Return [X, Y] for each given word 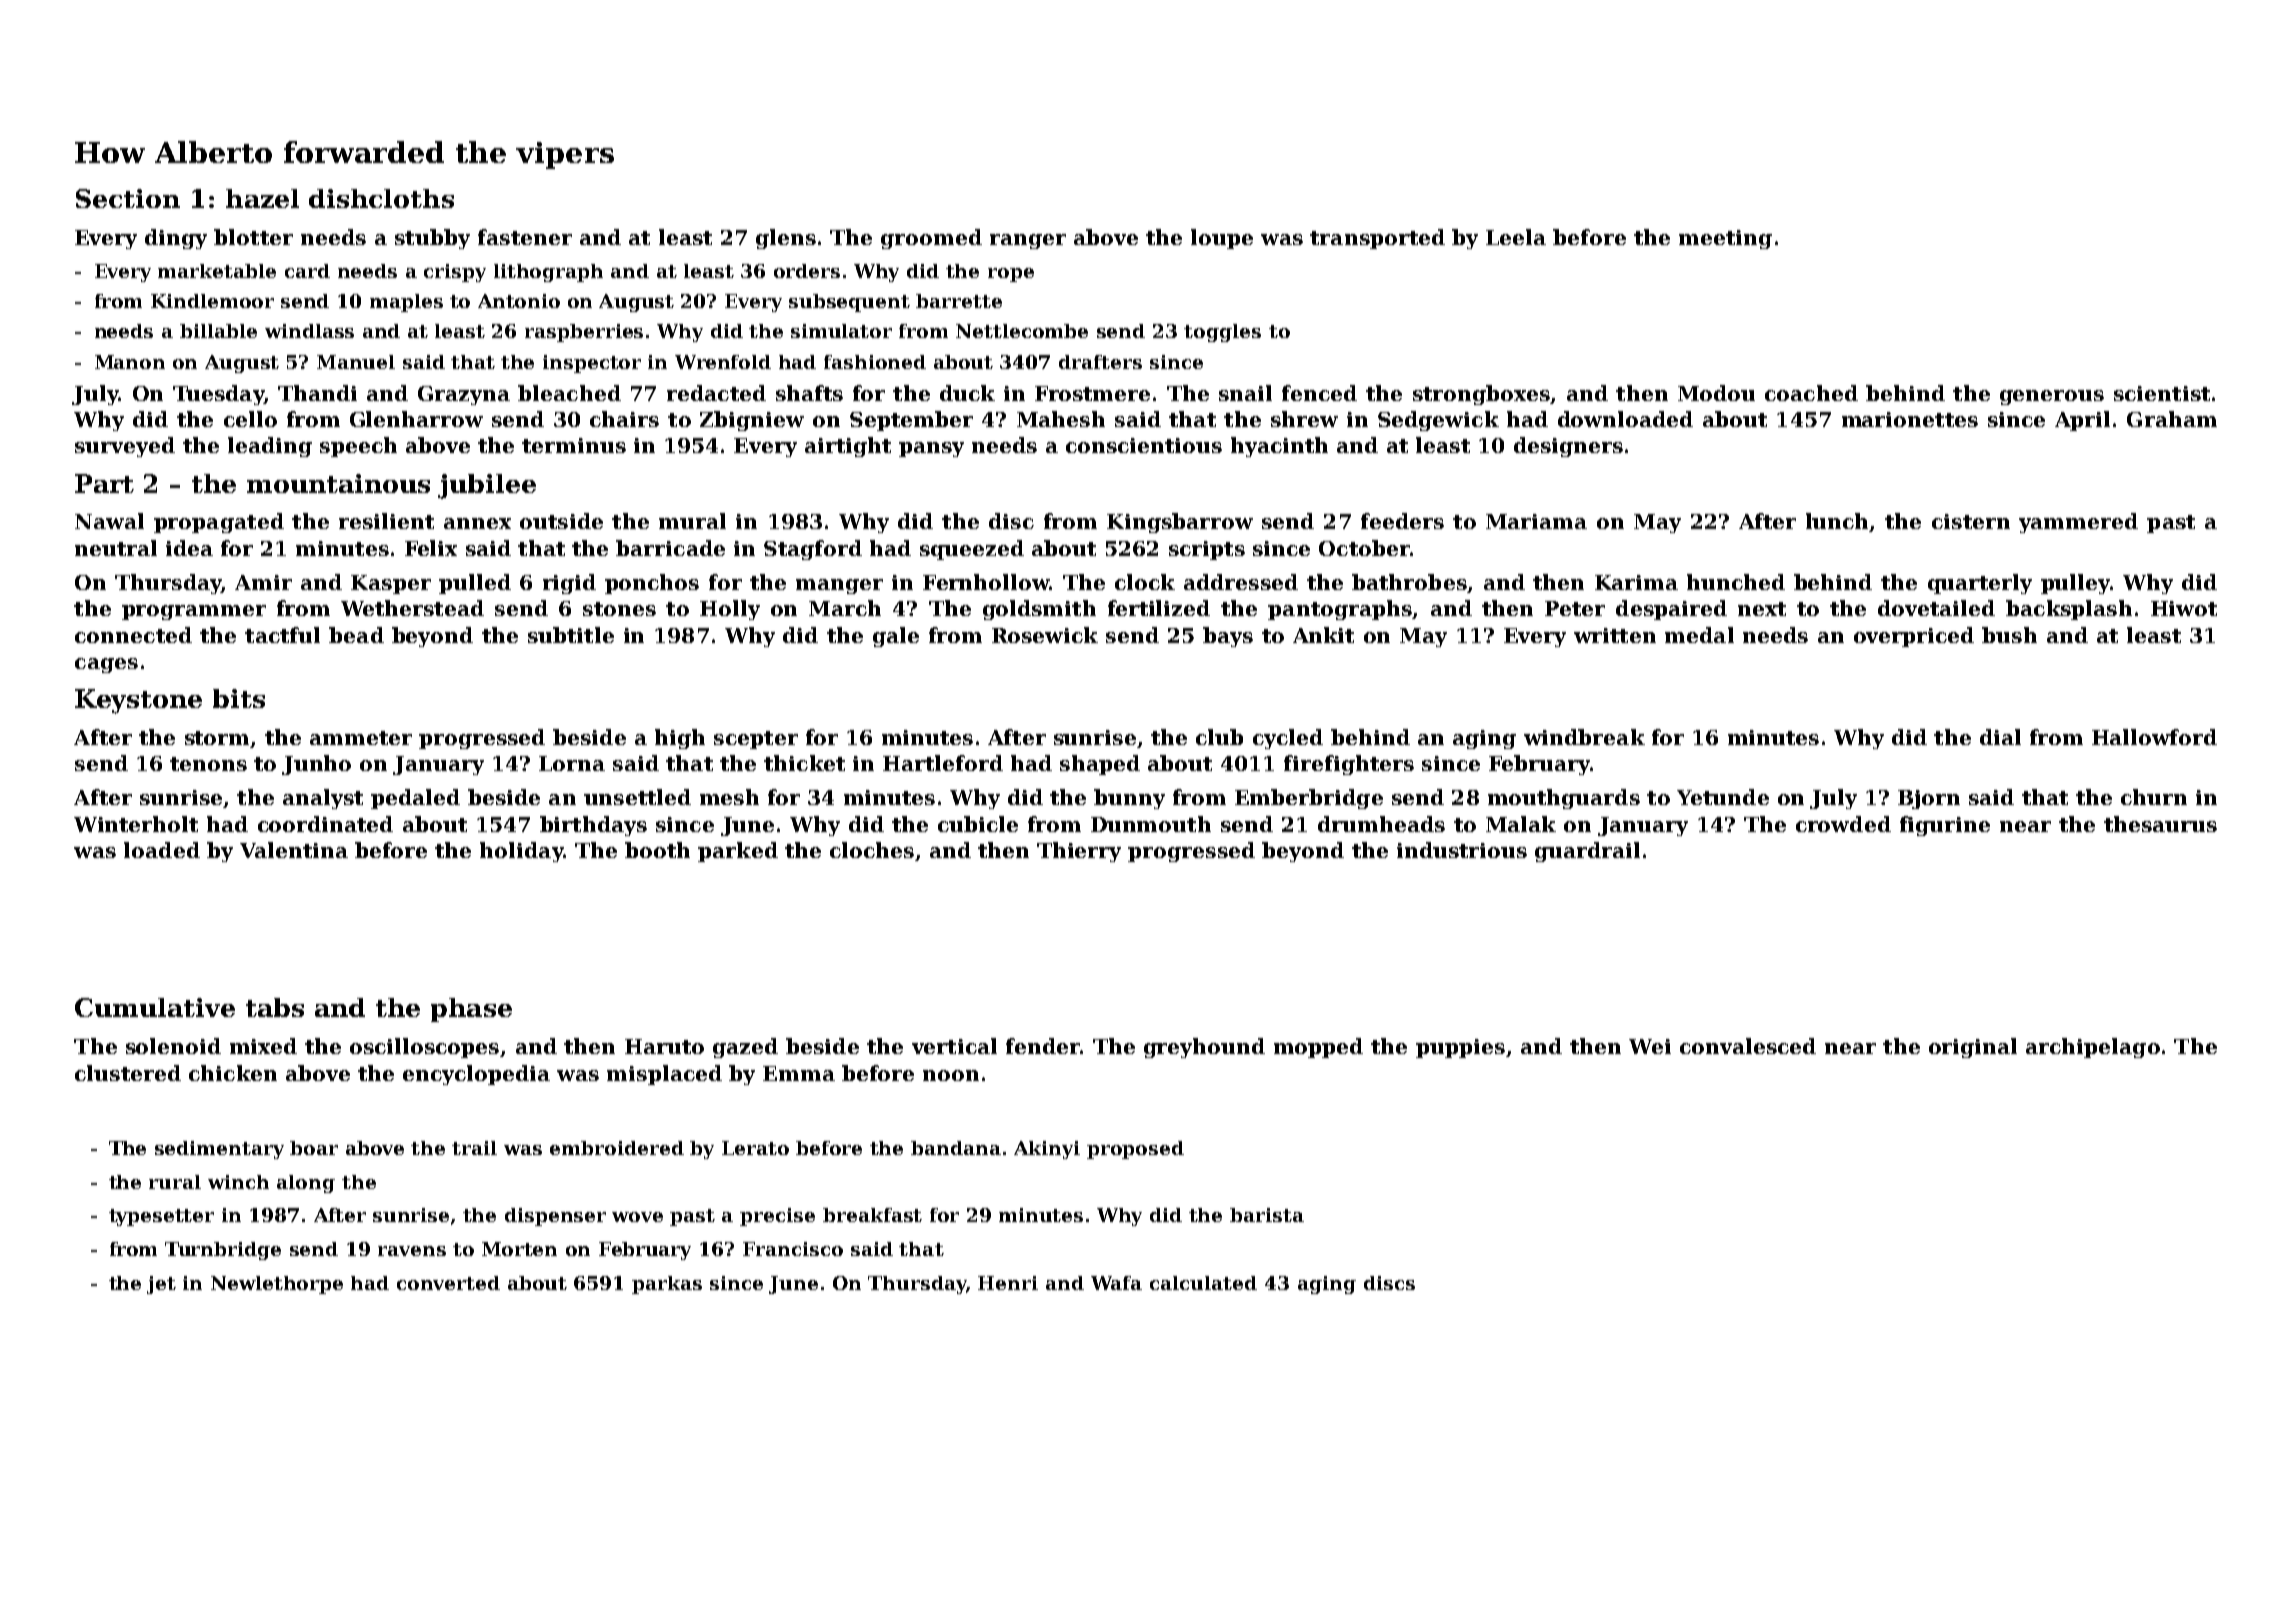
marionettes [1910, 419]
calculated [1203, 1283]
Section [128, 198]
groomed [931, 239]
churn [2154, 797]
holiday [521, 852]
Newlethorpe [277, 1285]
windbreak [1584, 737]
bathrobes [1409, 582]
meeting [1725, 239]
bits [239, 698]
